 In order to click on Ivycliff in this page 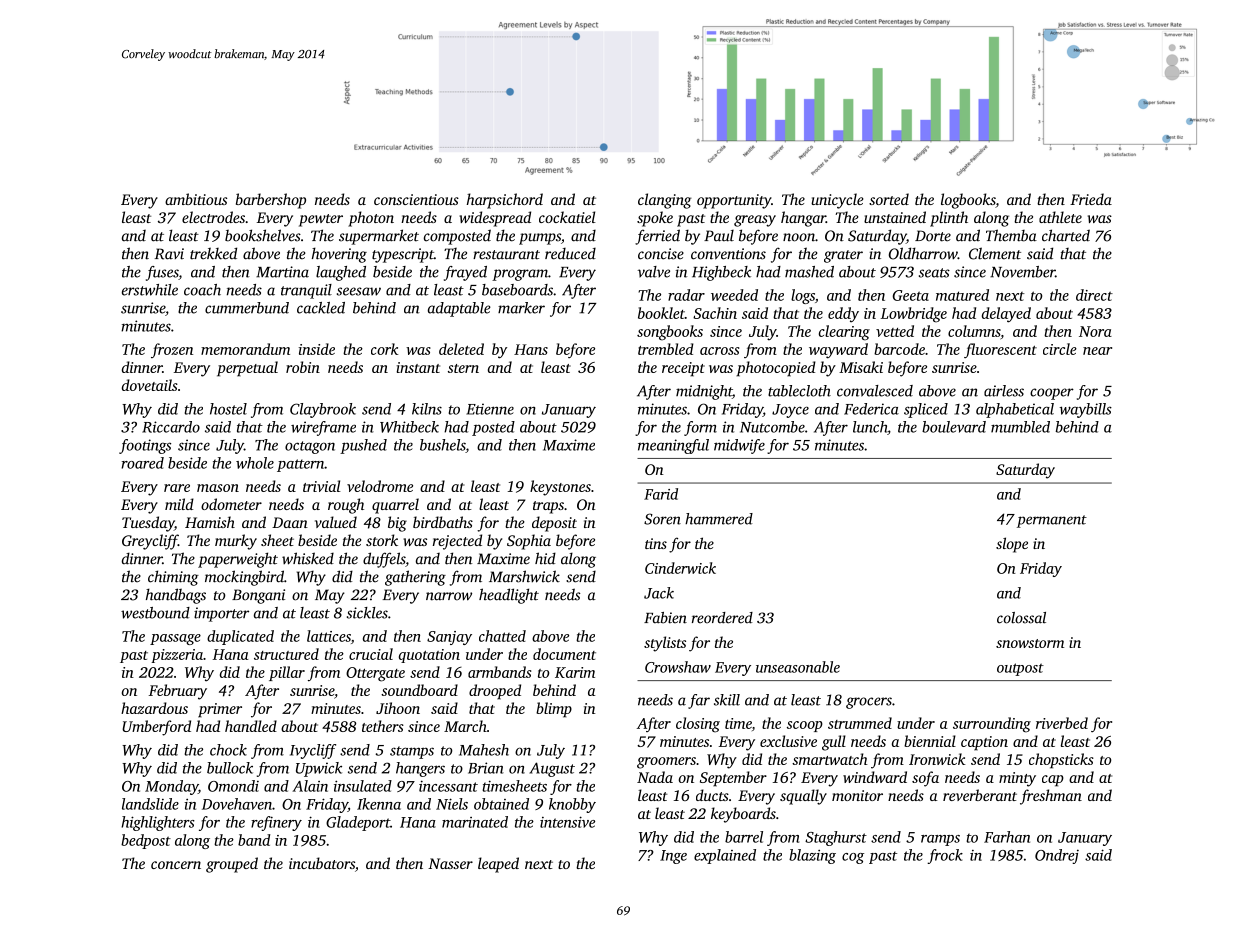, I will do `click(313, 751)`.
